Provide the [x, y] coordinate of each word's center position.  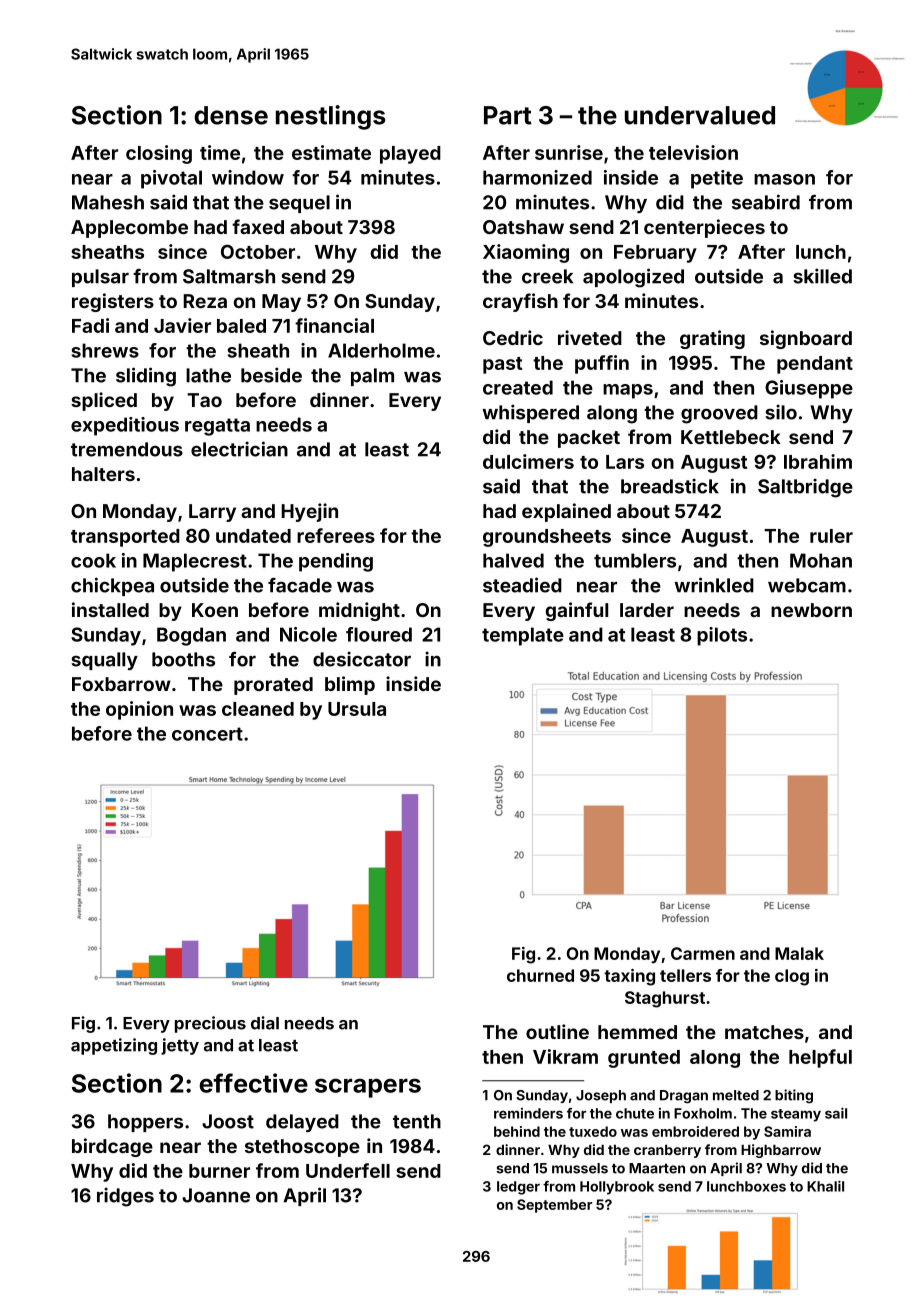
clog [792, 977]
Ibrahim [818, 461]
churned [540, 975]
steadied [522, 585]
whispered [530, 413]
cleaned [258, 709]
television [693, 152]
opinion [139, 710]
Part [508, 115]
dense [231, 115]
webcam [807, 585]
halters [103, 474]
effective [253, 1083]
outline [557, 1031]
